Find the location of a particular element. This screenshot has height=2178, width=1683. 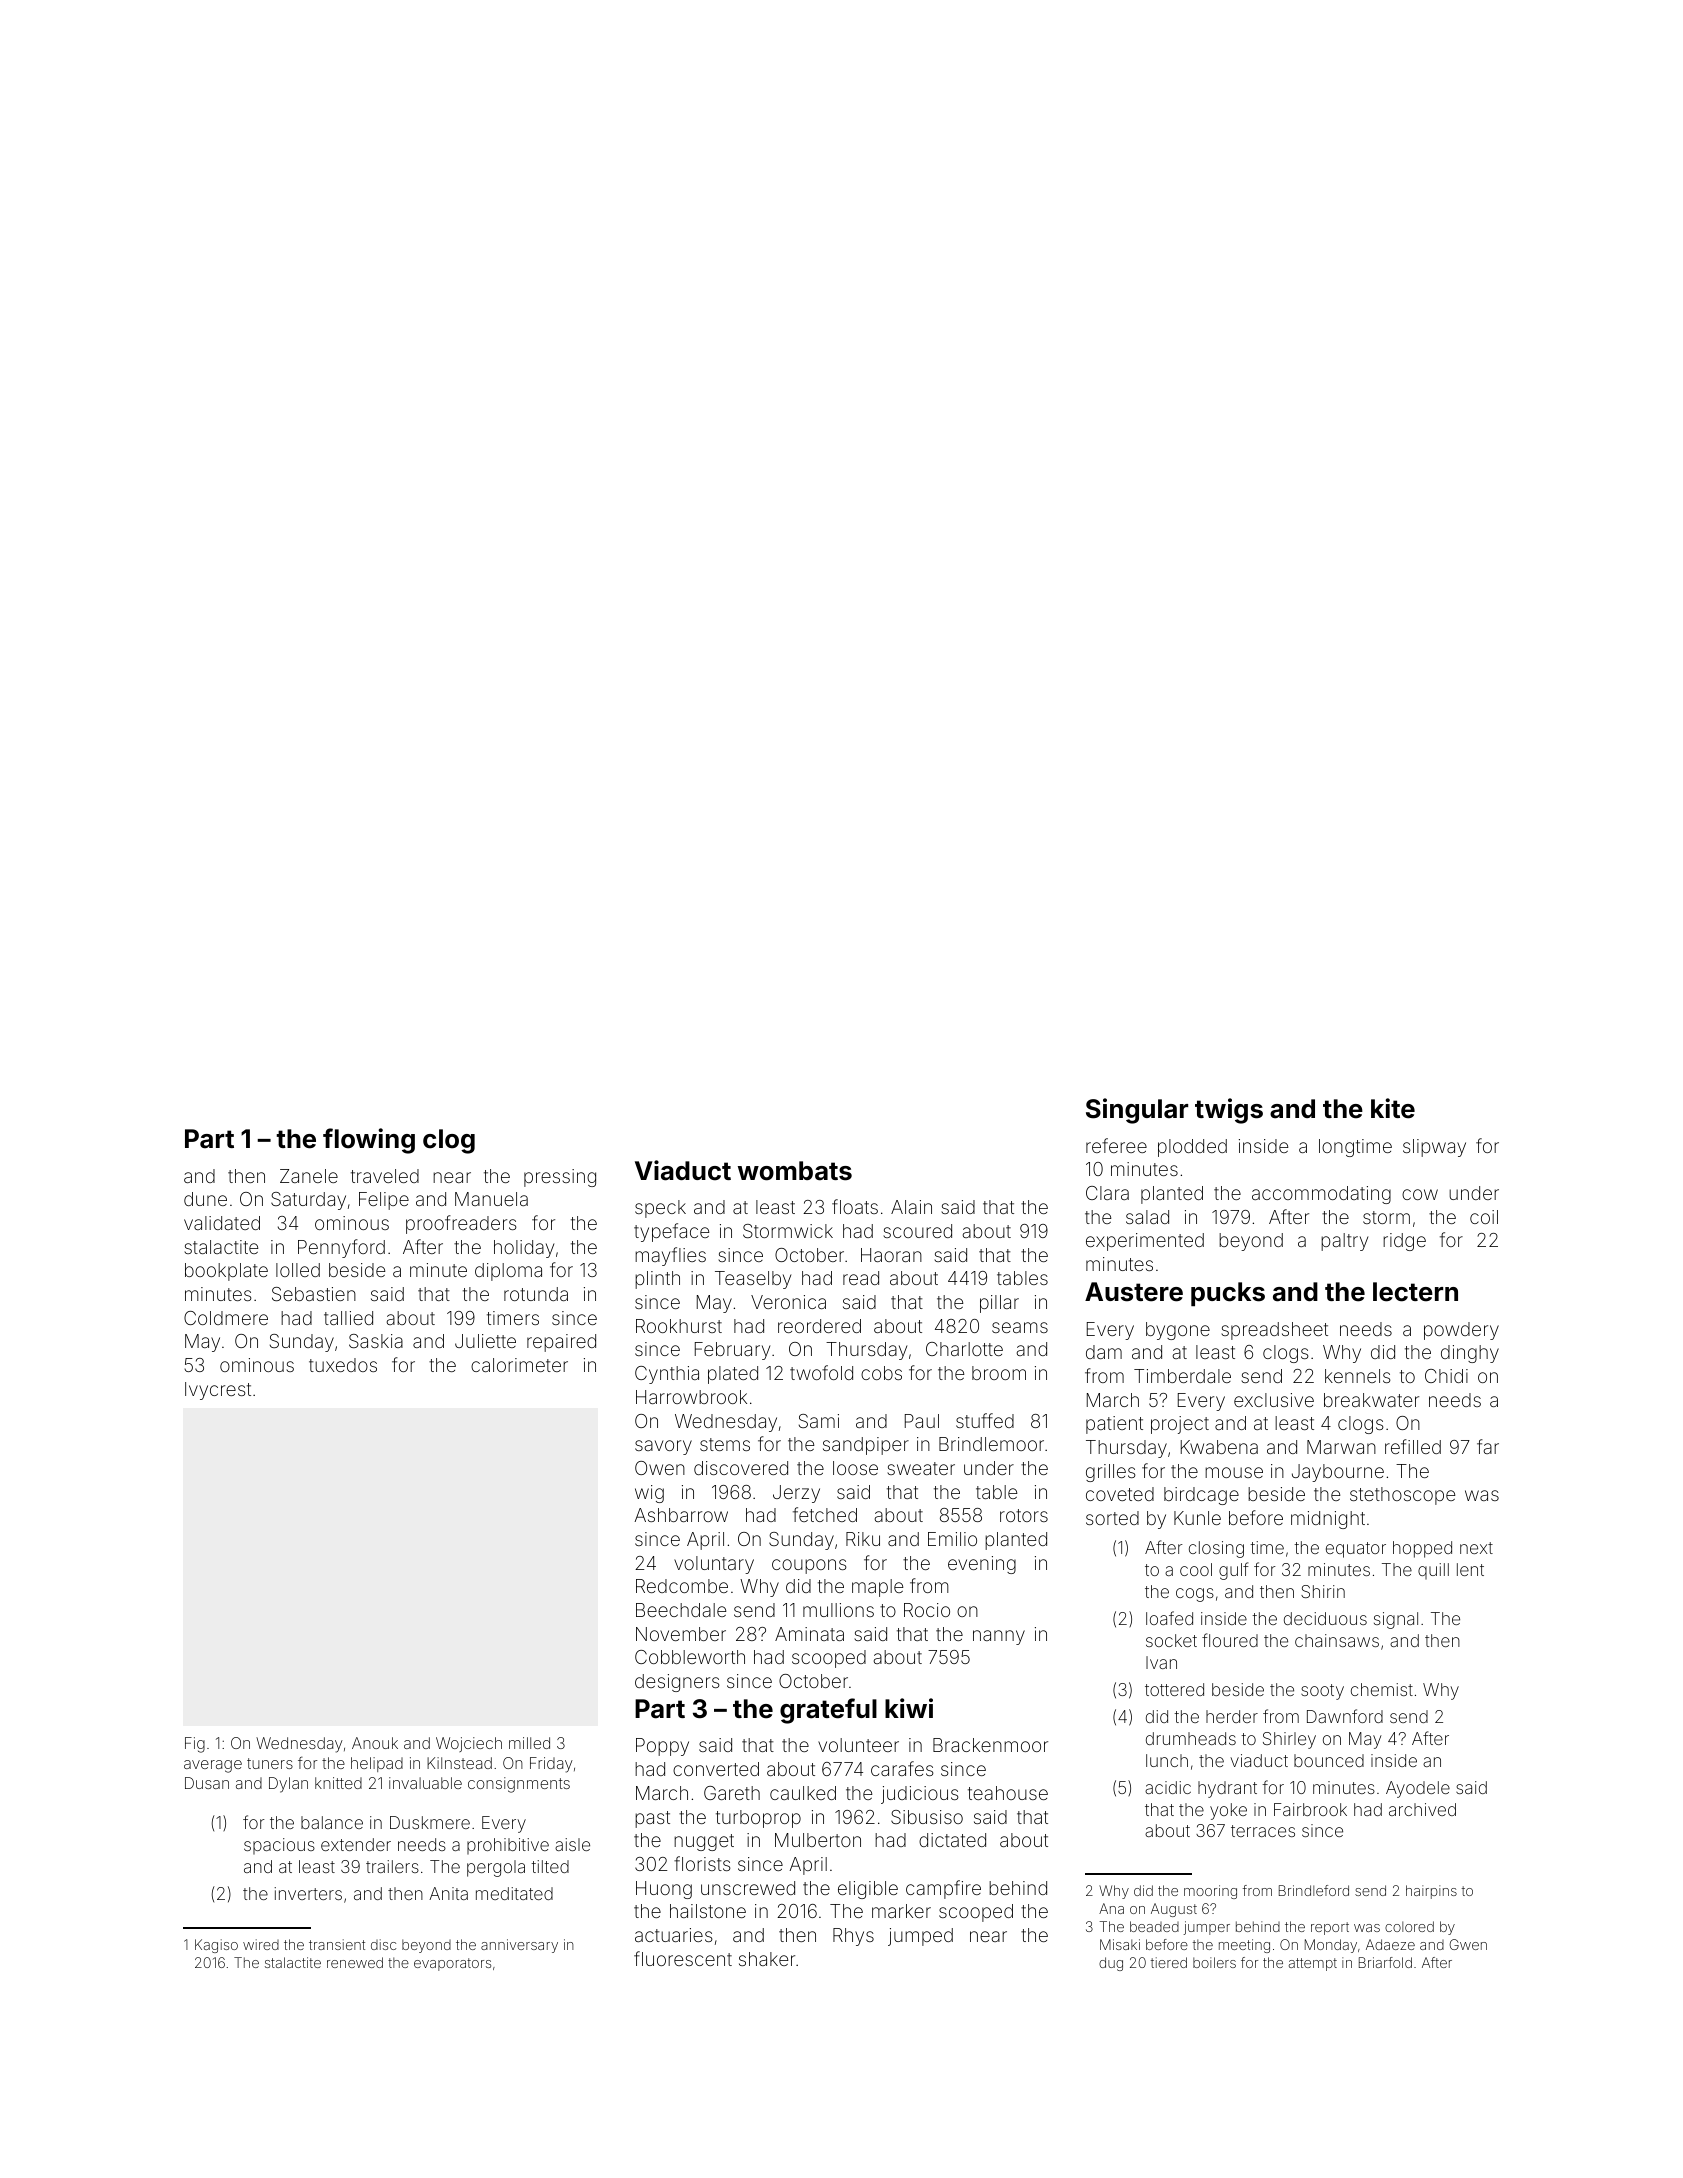

shaker is located at coordinates (767, 1959).
